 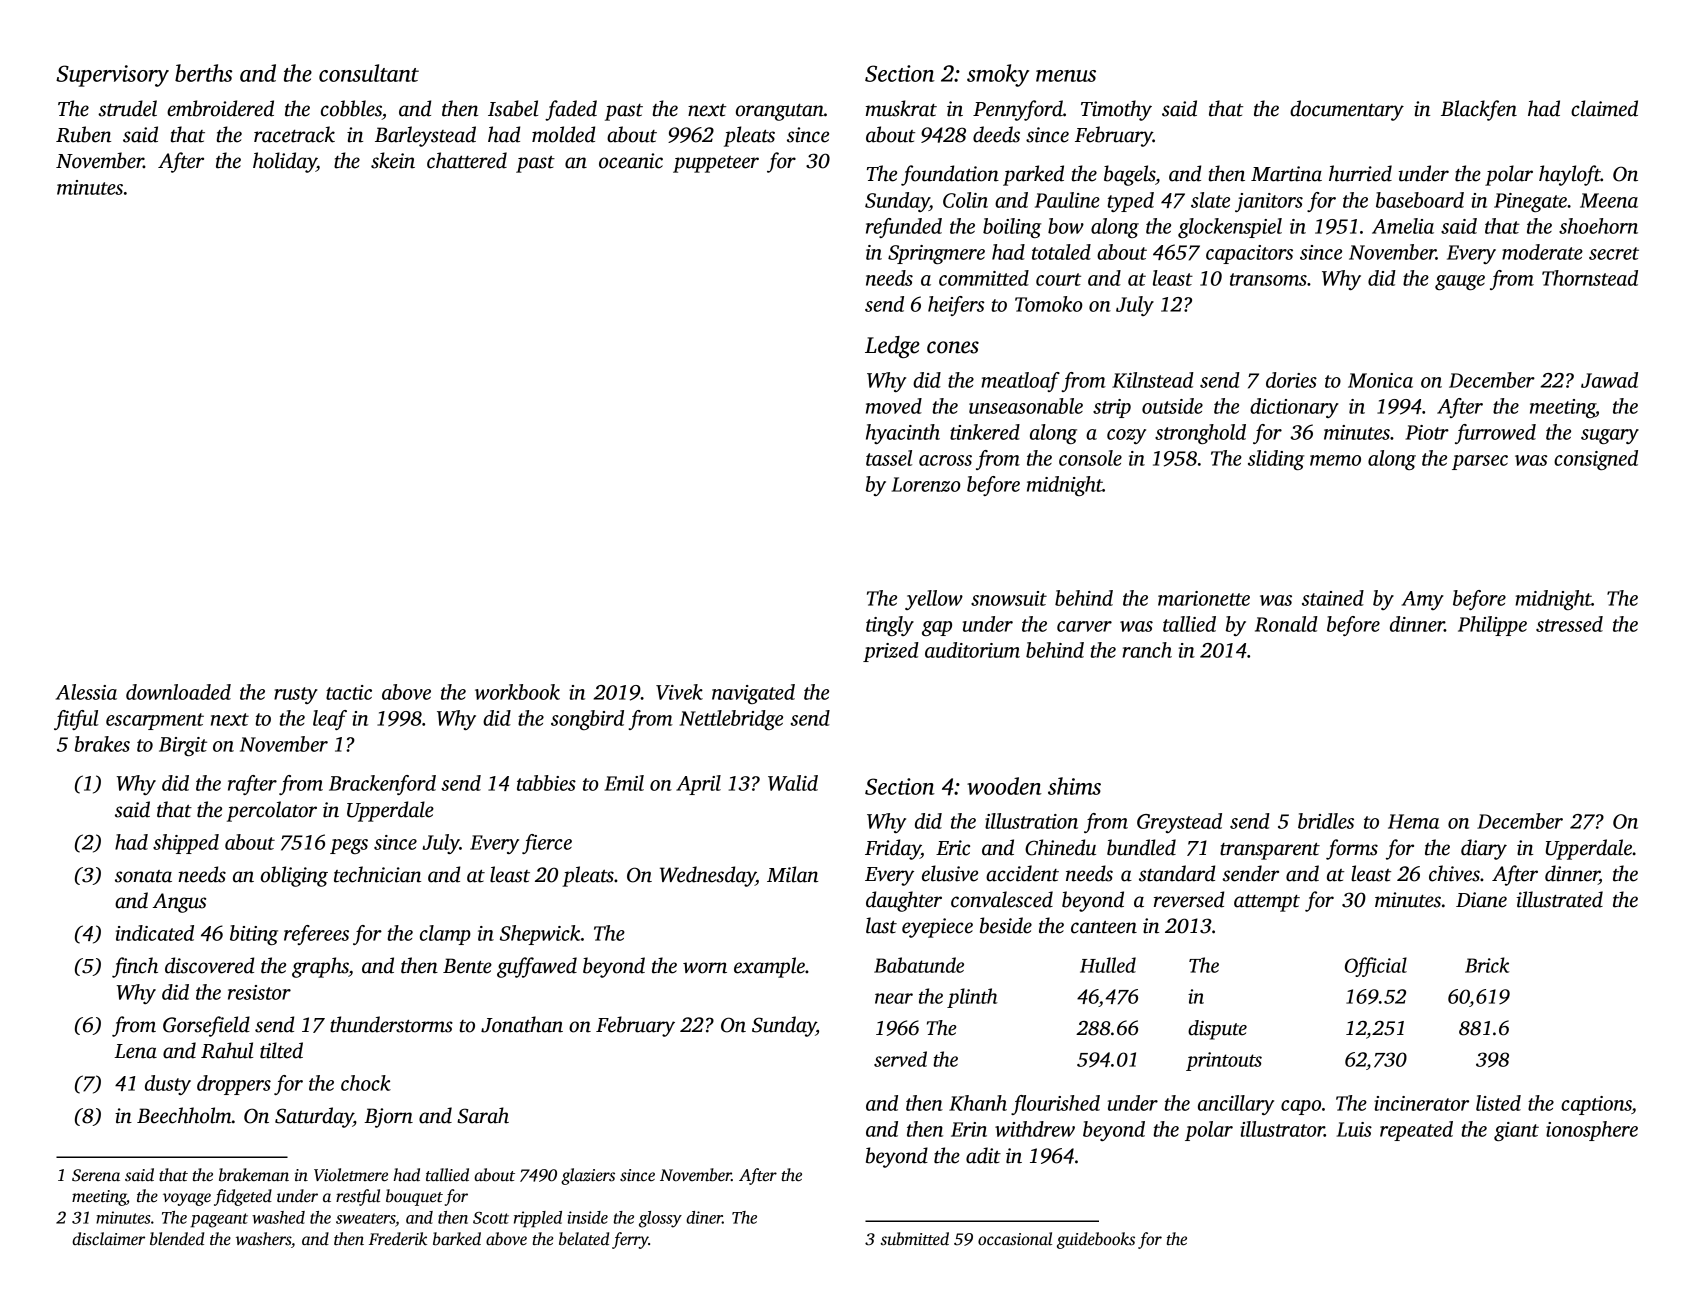 What do you see at coordinates (369, 73) in the image?
I see `consultant` at bounding box center [369, 73].
